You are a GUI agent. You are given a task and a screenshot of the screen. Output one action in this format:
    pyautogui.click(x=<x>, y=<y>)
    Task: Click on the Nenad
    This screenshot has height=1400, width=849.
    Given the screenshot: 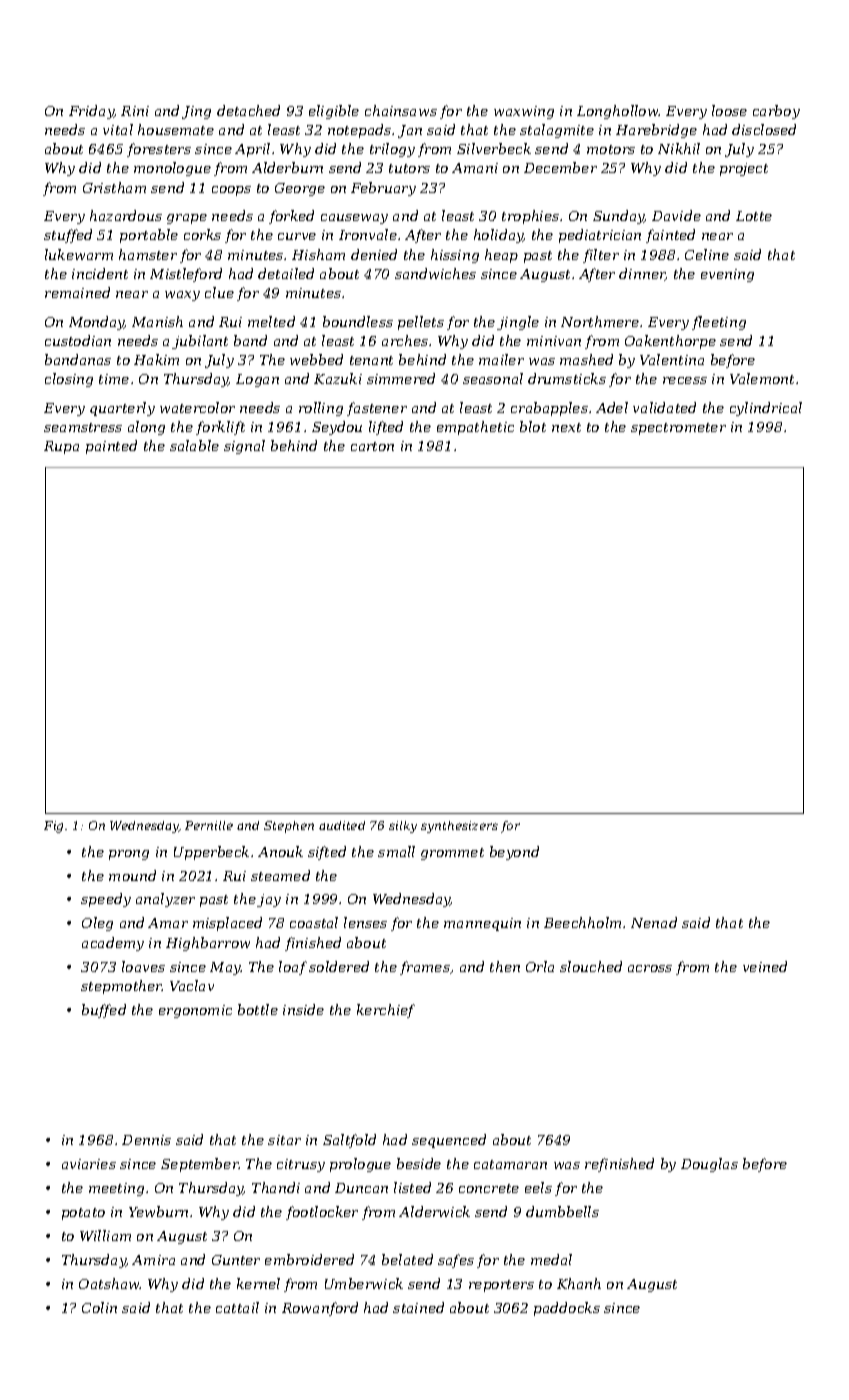 What is the action you would take?
    pyautogui.click(x=654, y=922)
